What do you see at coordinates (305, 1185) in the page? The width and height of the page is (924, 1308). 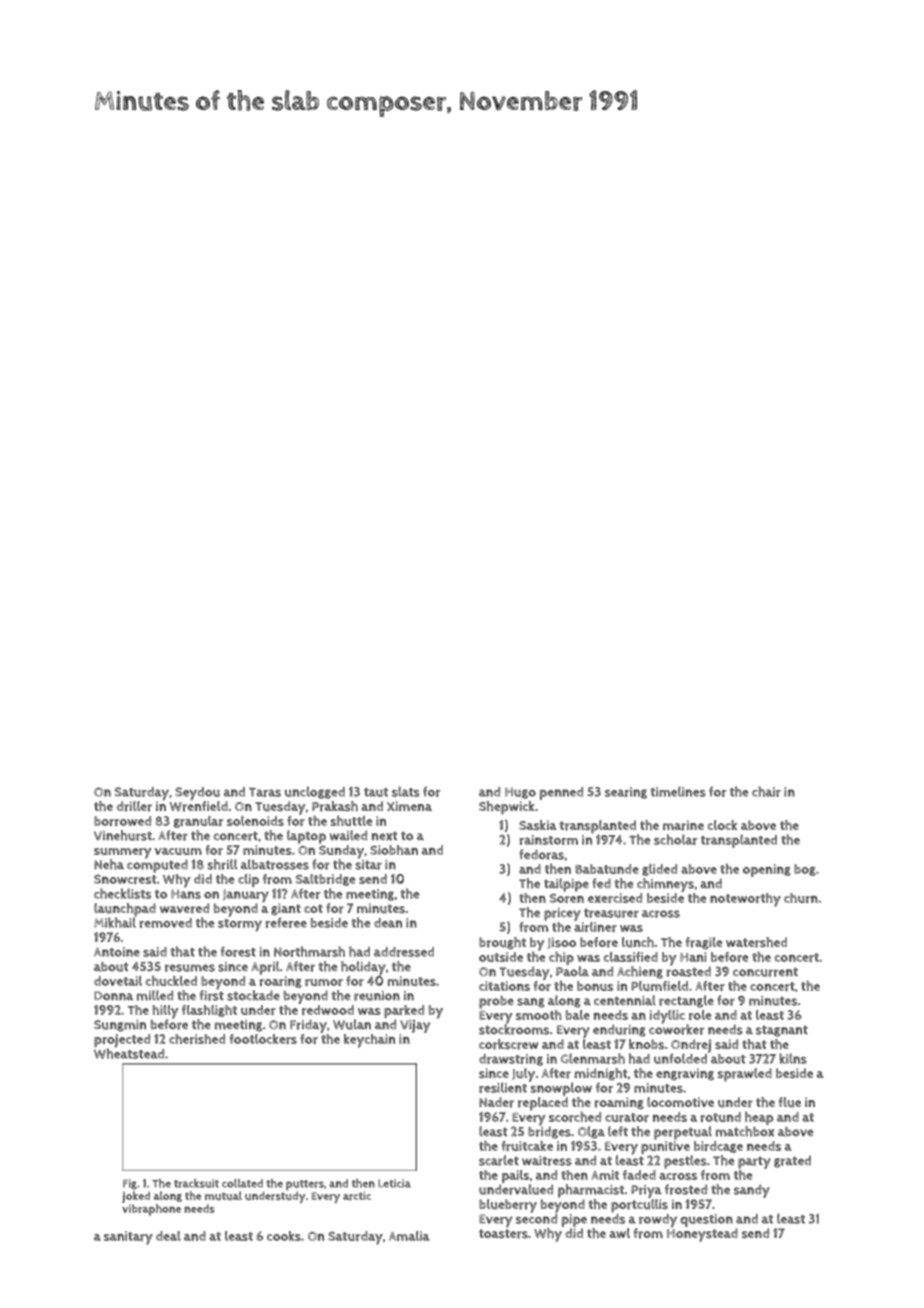 I see `putters` at bounding box center [305, 1185].
